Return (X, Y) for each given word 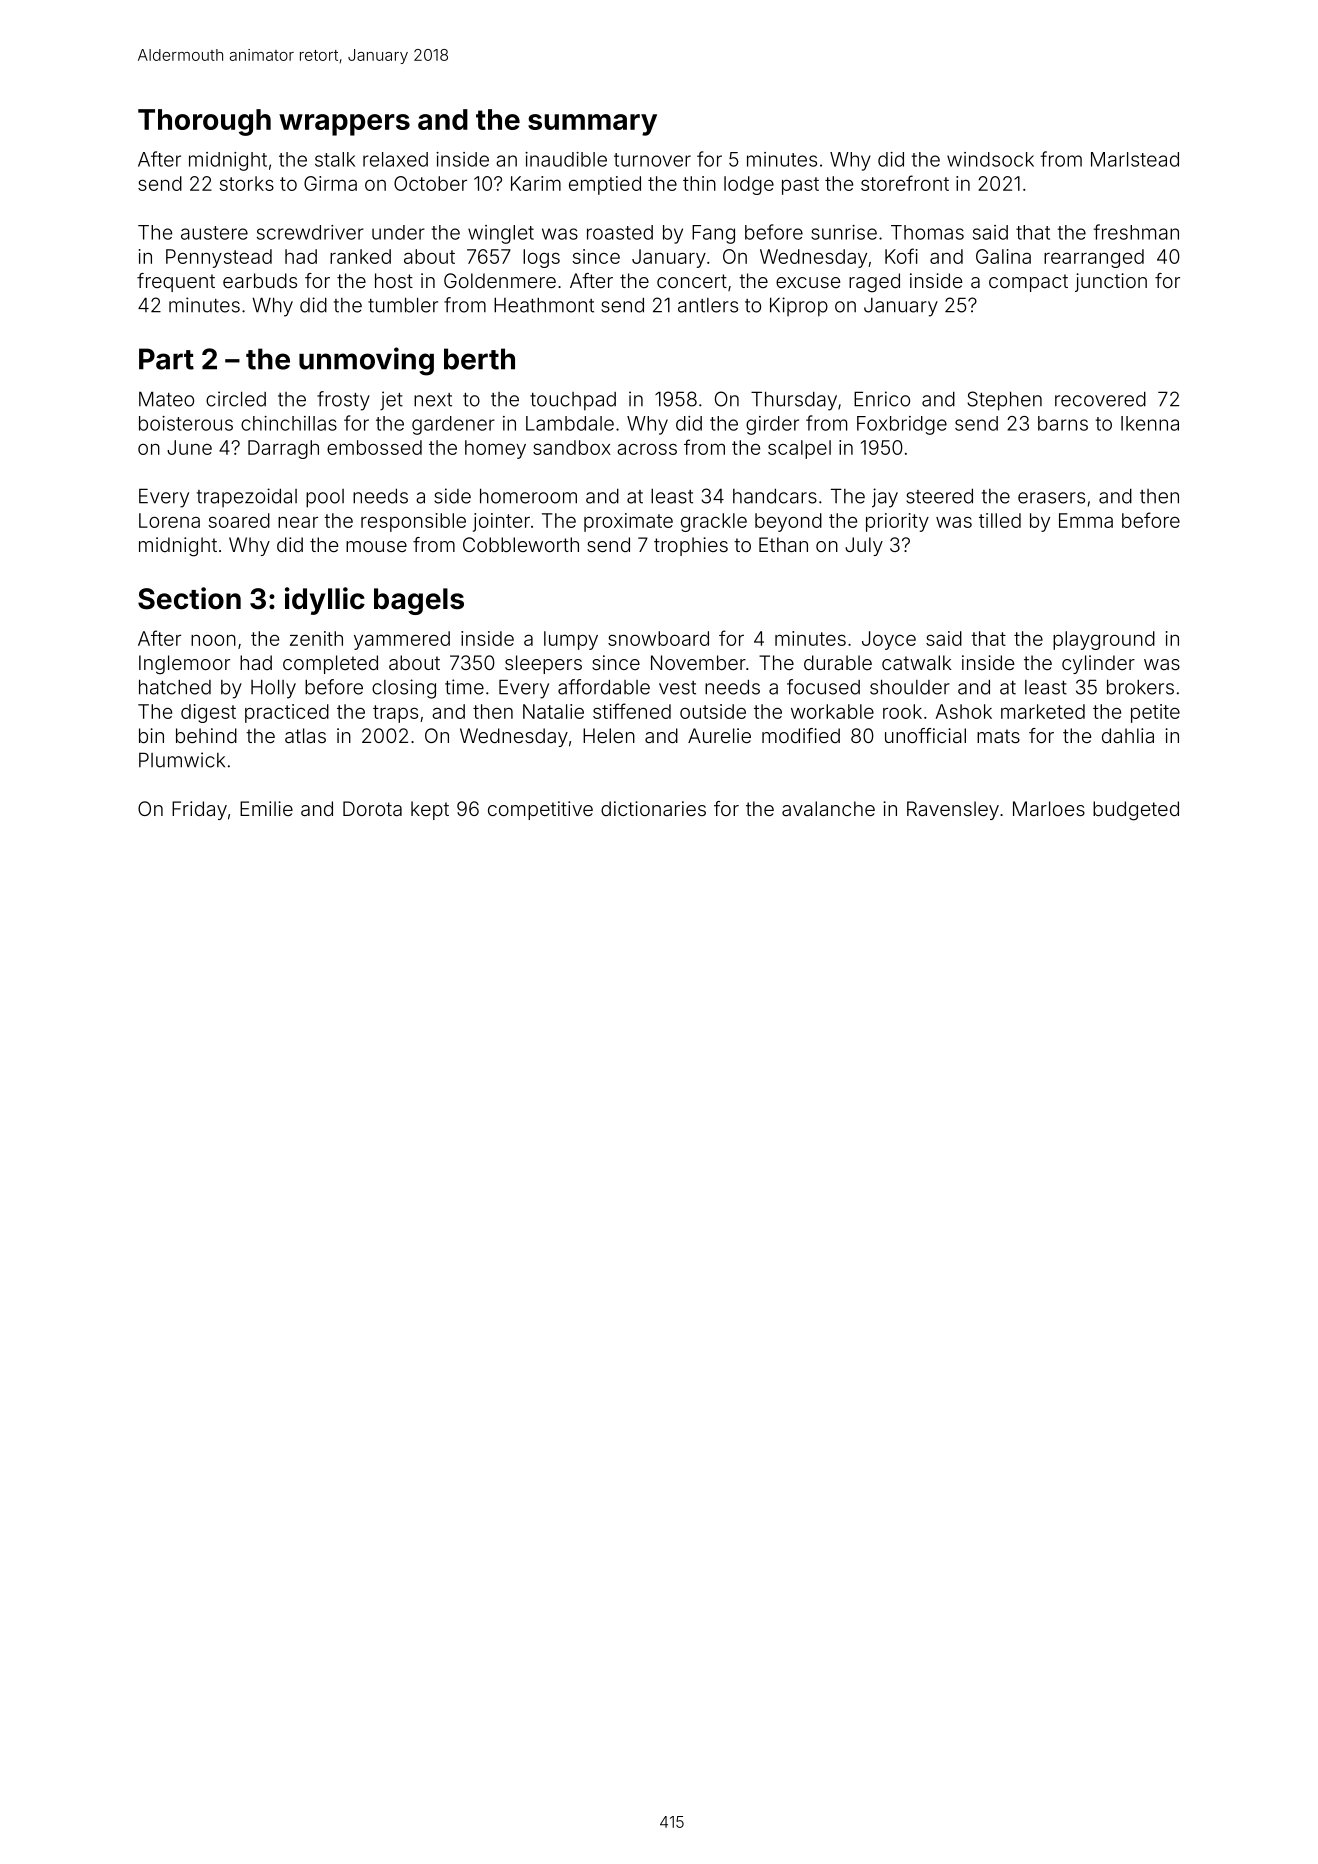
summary (592, 125)
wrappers (344, 125)
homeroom (528, 496)
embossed (374, 447)
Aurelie (719, 735)
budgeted (1136, 811)
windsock (990, 159)
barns (1063, 423)
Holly (273, 689)
